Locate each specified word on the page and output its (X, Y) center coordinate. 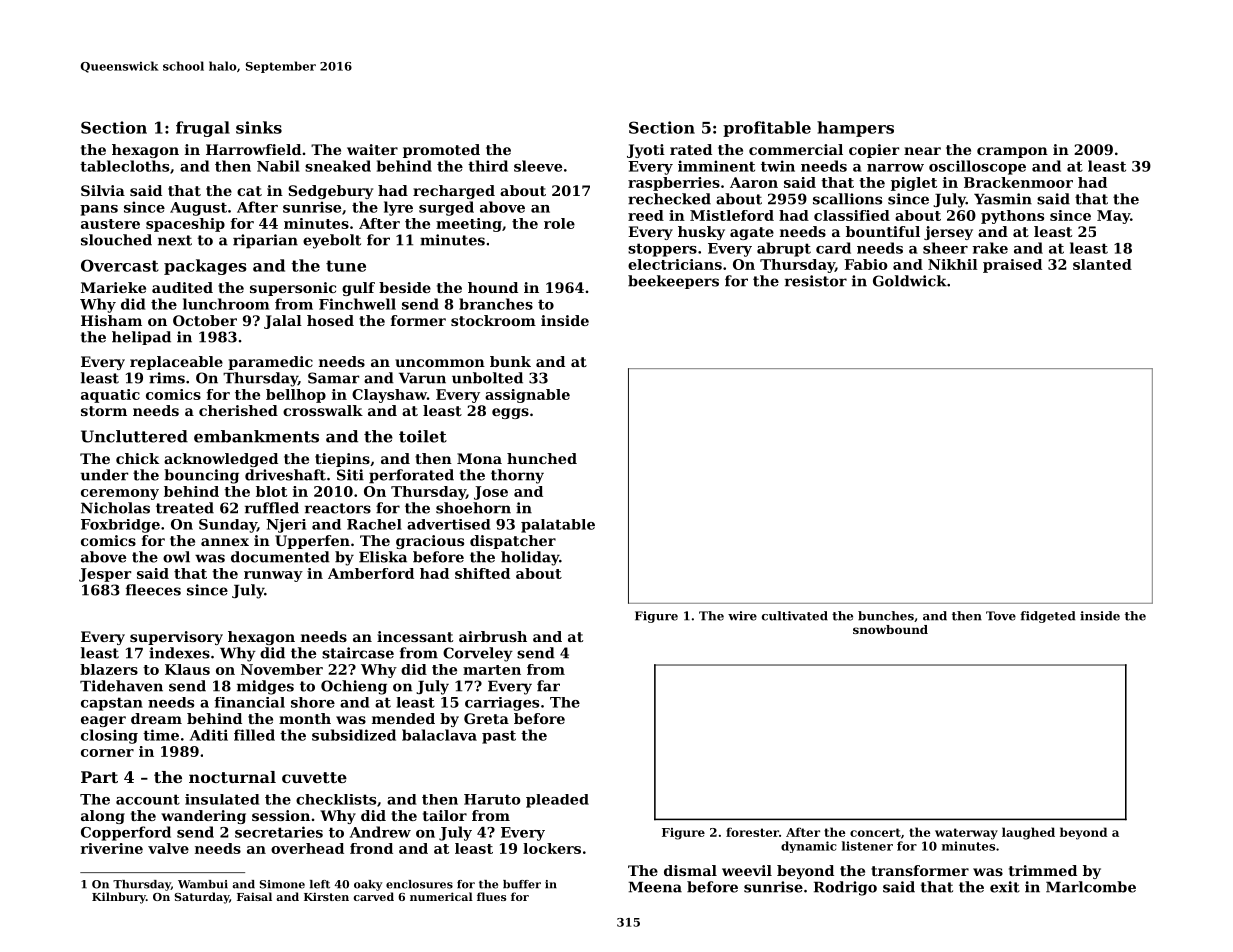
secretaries (279, 832)
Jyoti (646, 151)
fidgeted (1048, 617)
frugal (203, 129)
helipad (141, 338)
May (1113, 217)
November (282, 669)
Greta (486, 718)
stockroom (493, 320)
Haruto (492, 799)
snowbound (890, 629)
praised (1012, 266)
